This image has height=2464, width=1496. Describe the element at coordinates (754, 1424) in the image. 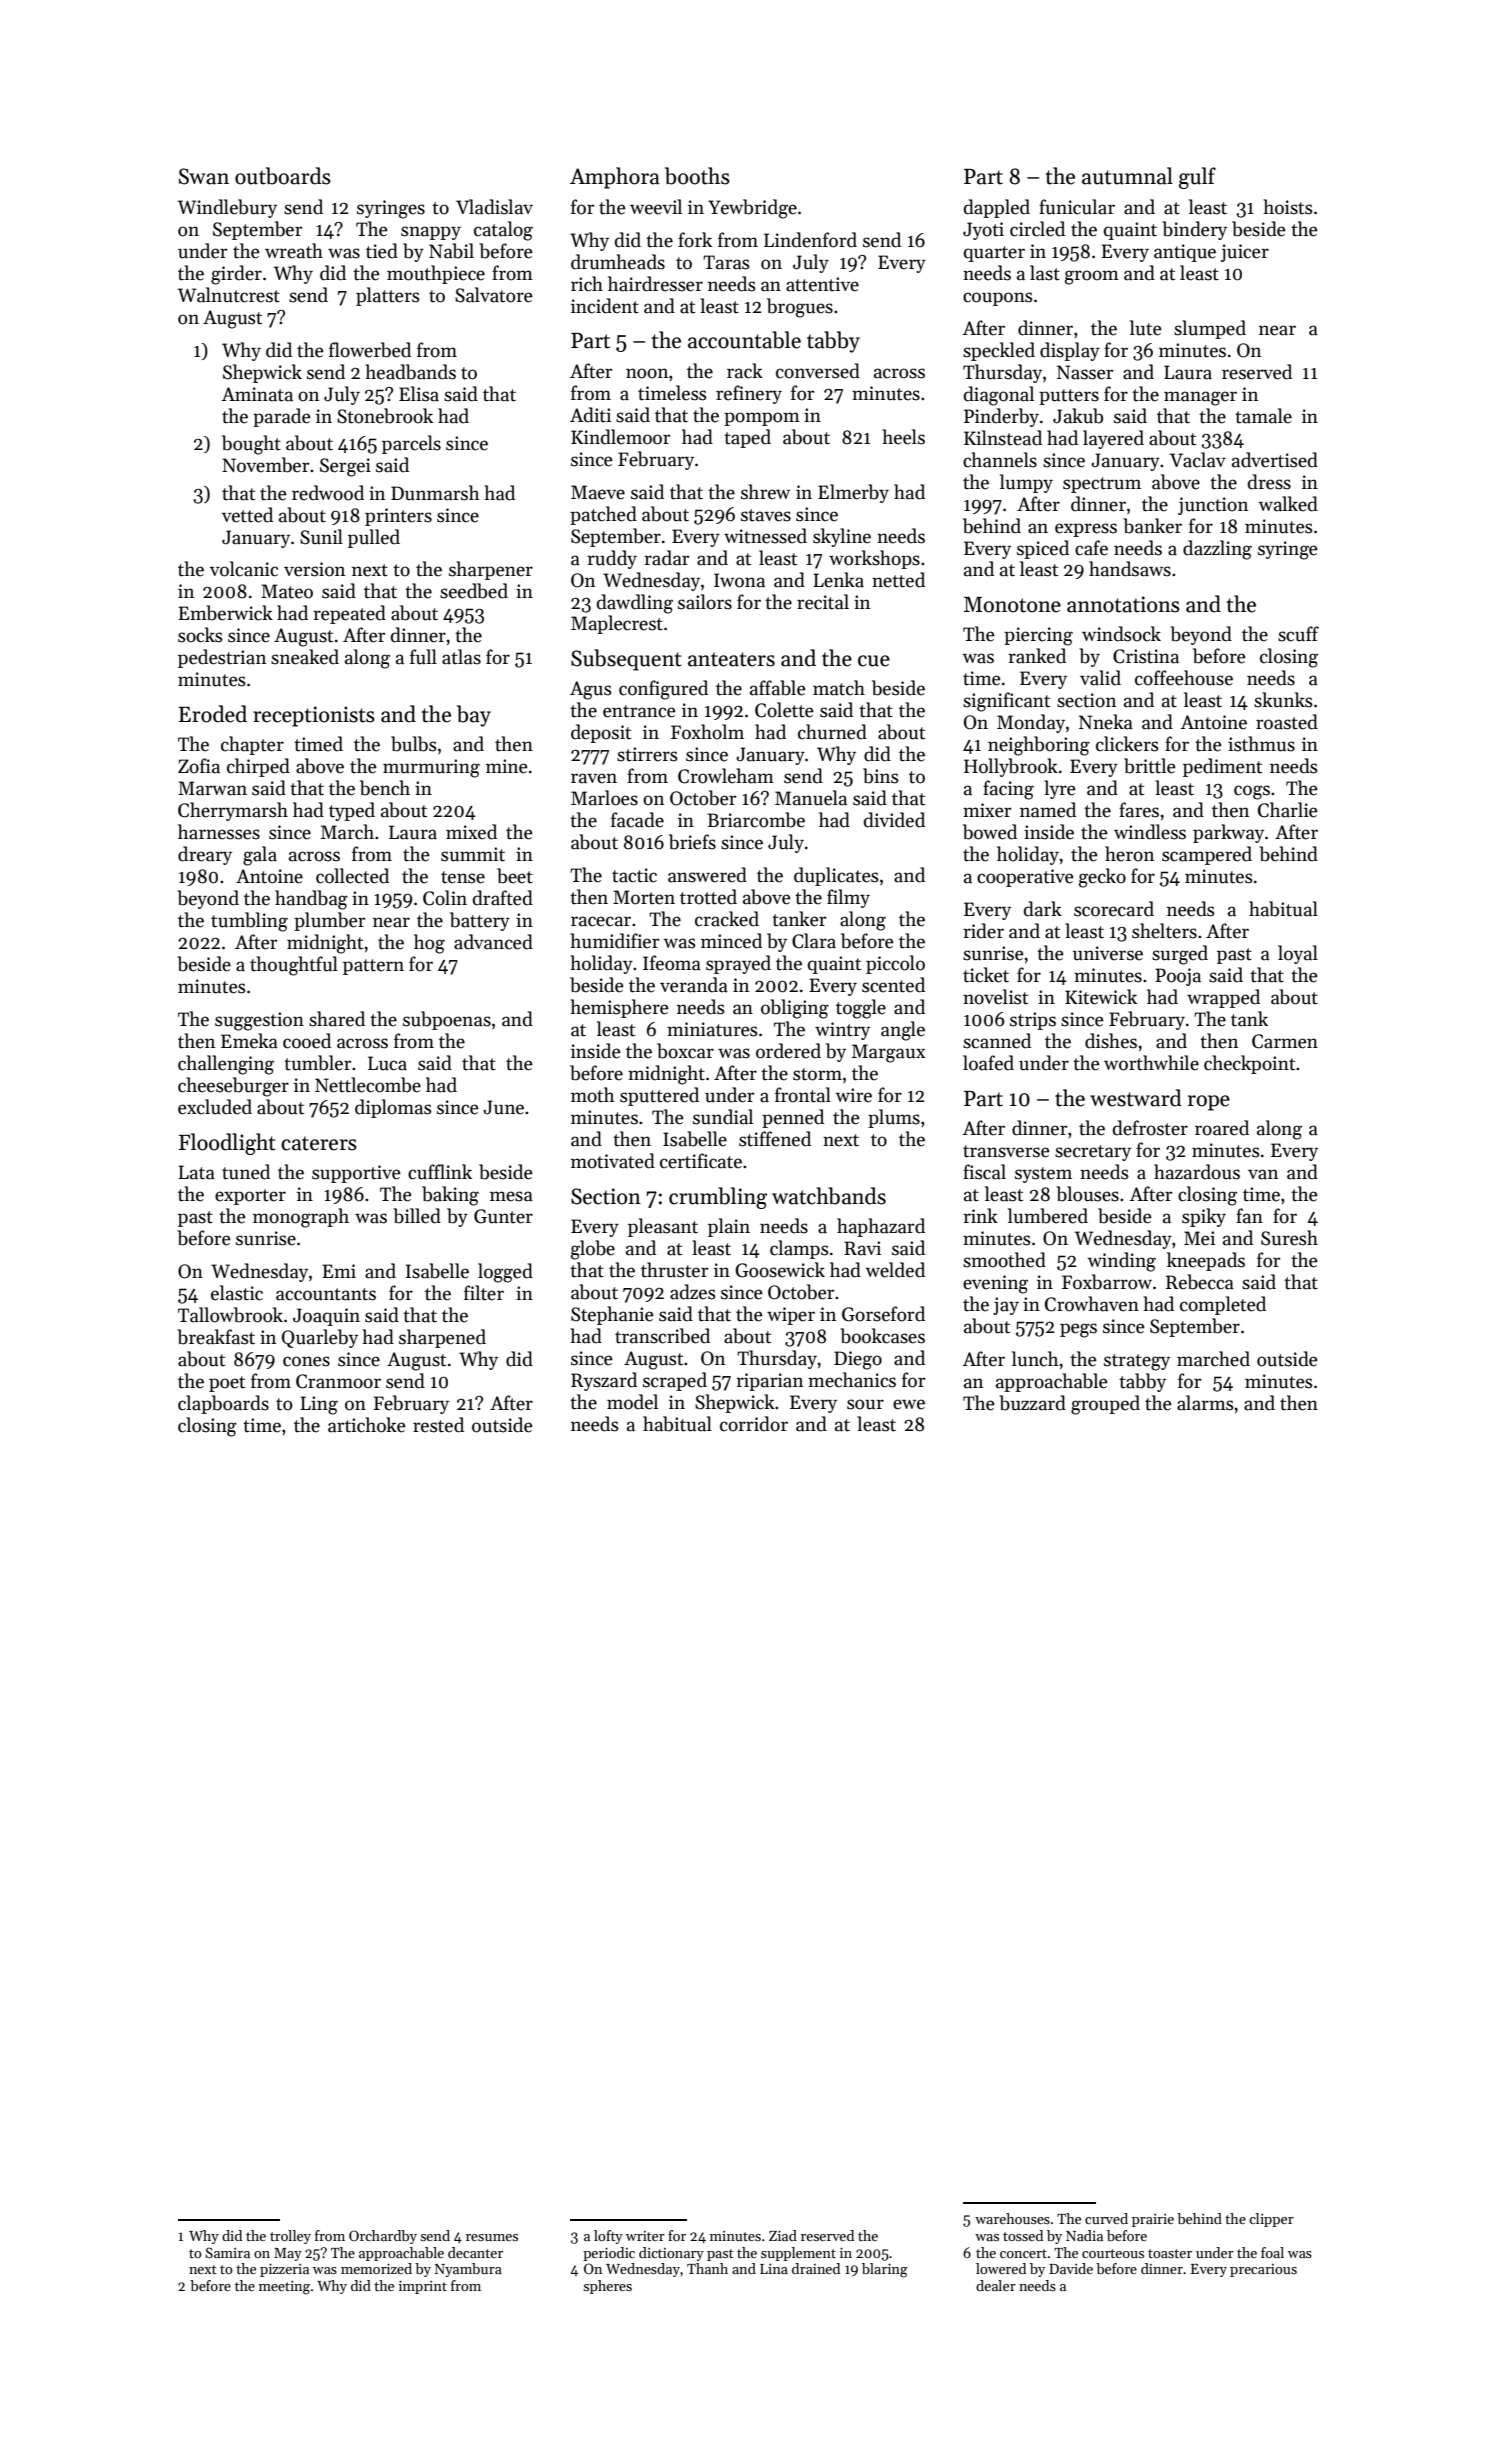

I see `corridor` at that location.
